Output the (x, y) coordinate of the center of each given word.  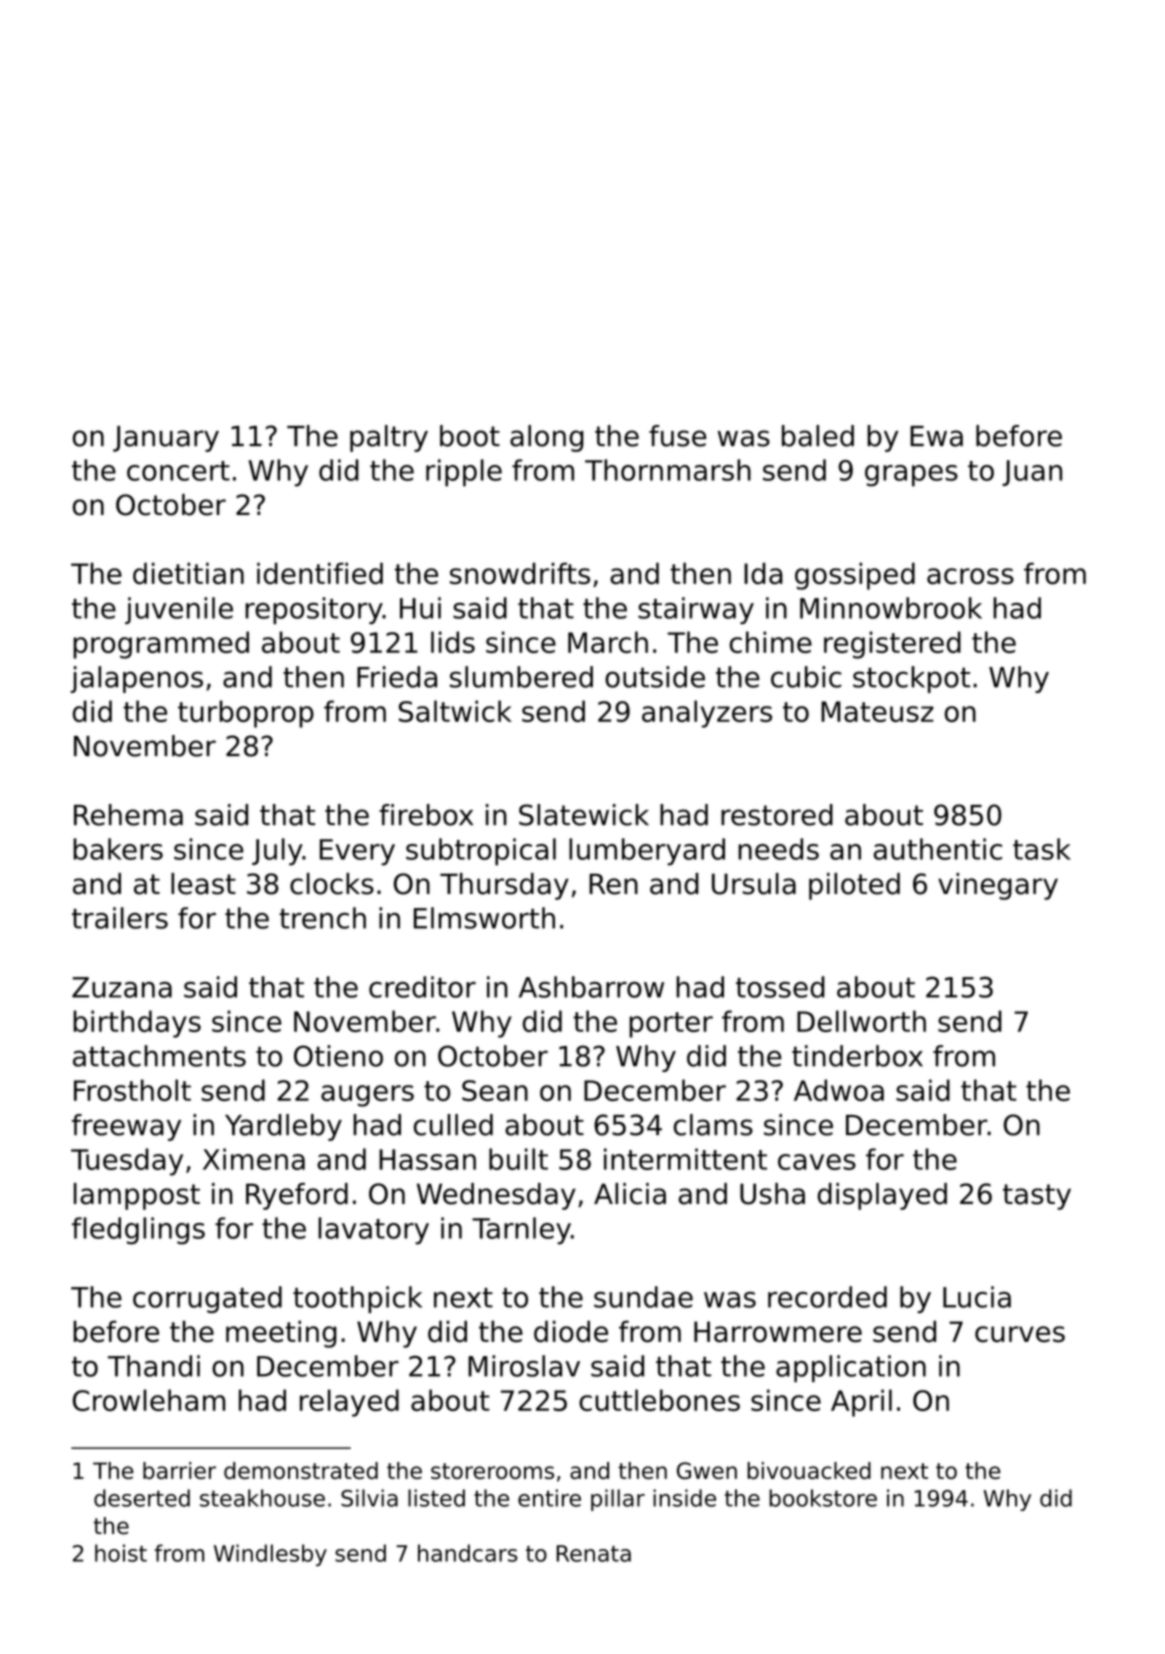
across (970, 576)
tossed (780, 987)
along (547, 438)
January (166, 439)
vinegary (998, 886)
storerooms (492, 1471)
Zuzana (122, 987)
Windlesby (270, 1555)
